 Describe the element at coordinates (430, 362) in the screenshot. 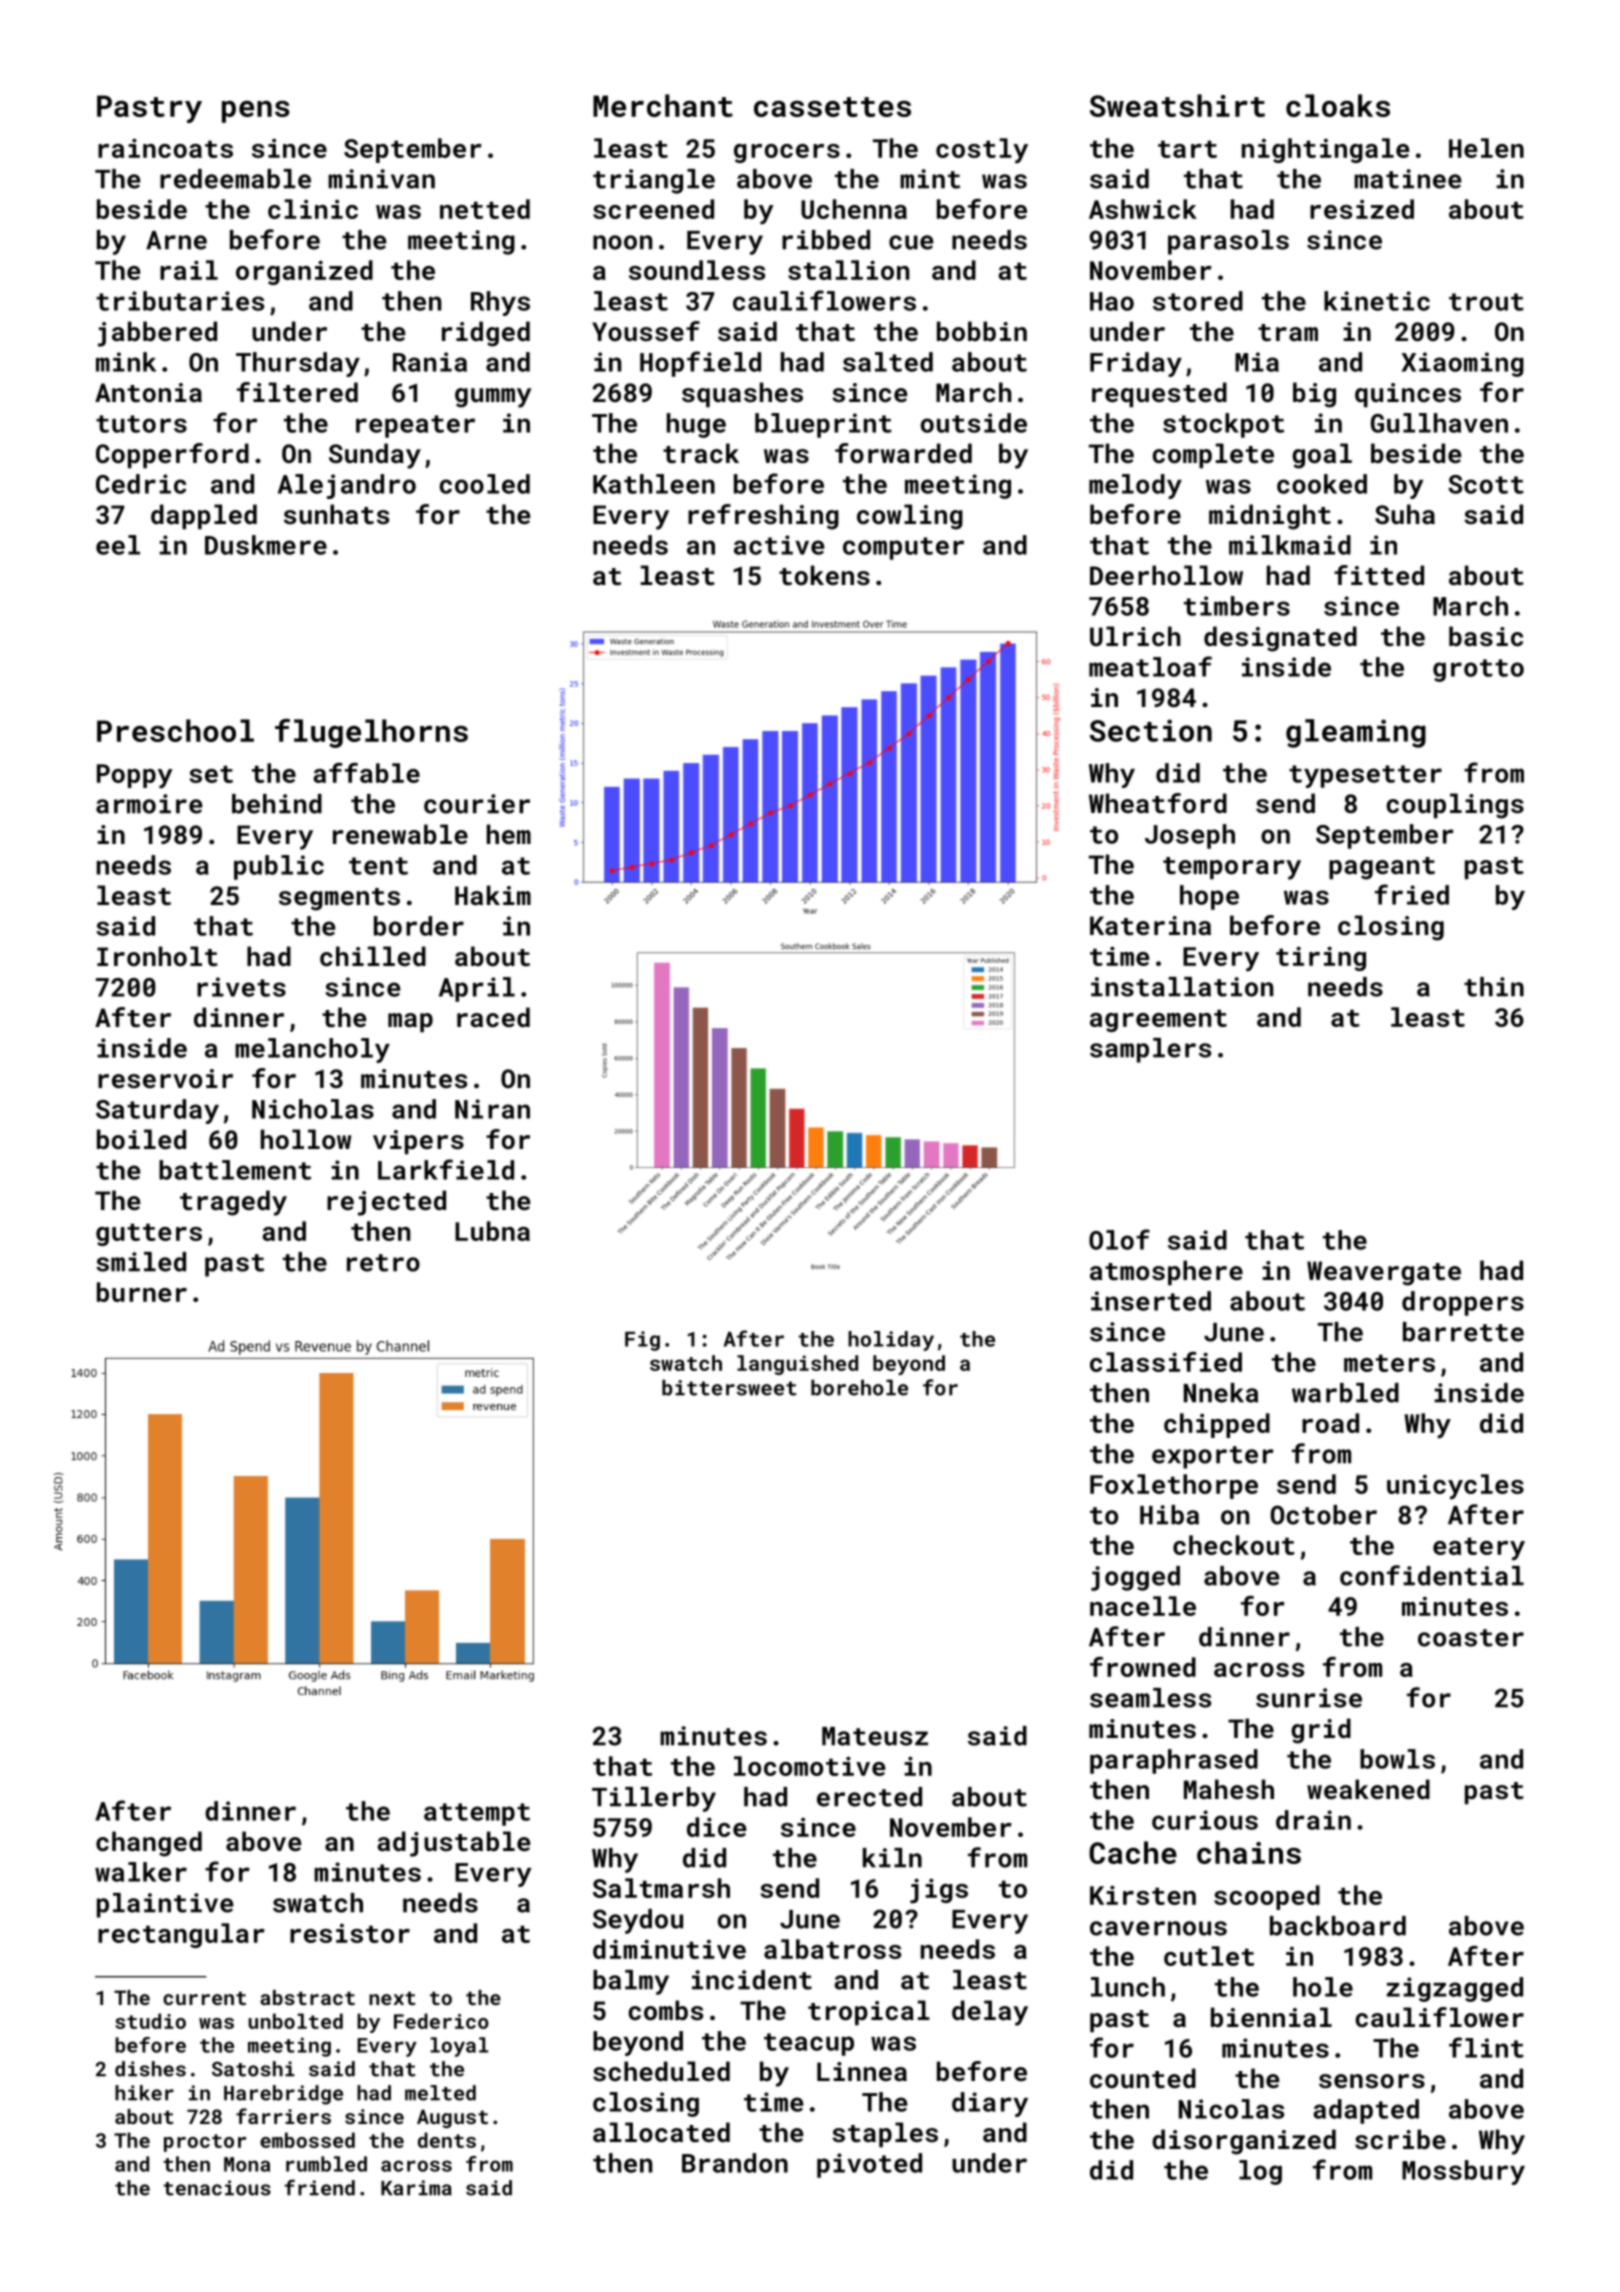

I see `Rania` at that location.
